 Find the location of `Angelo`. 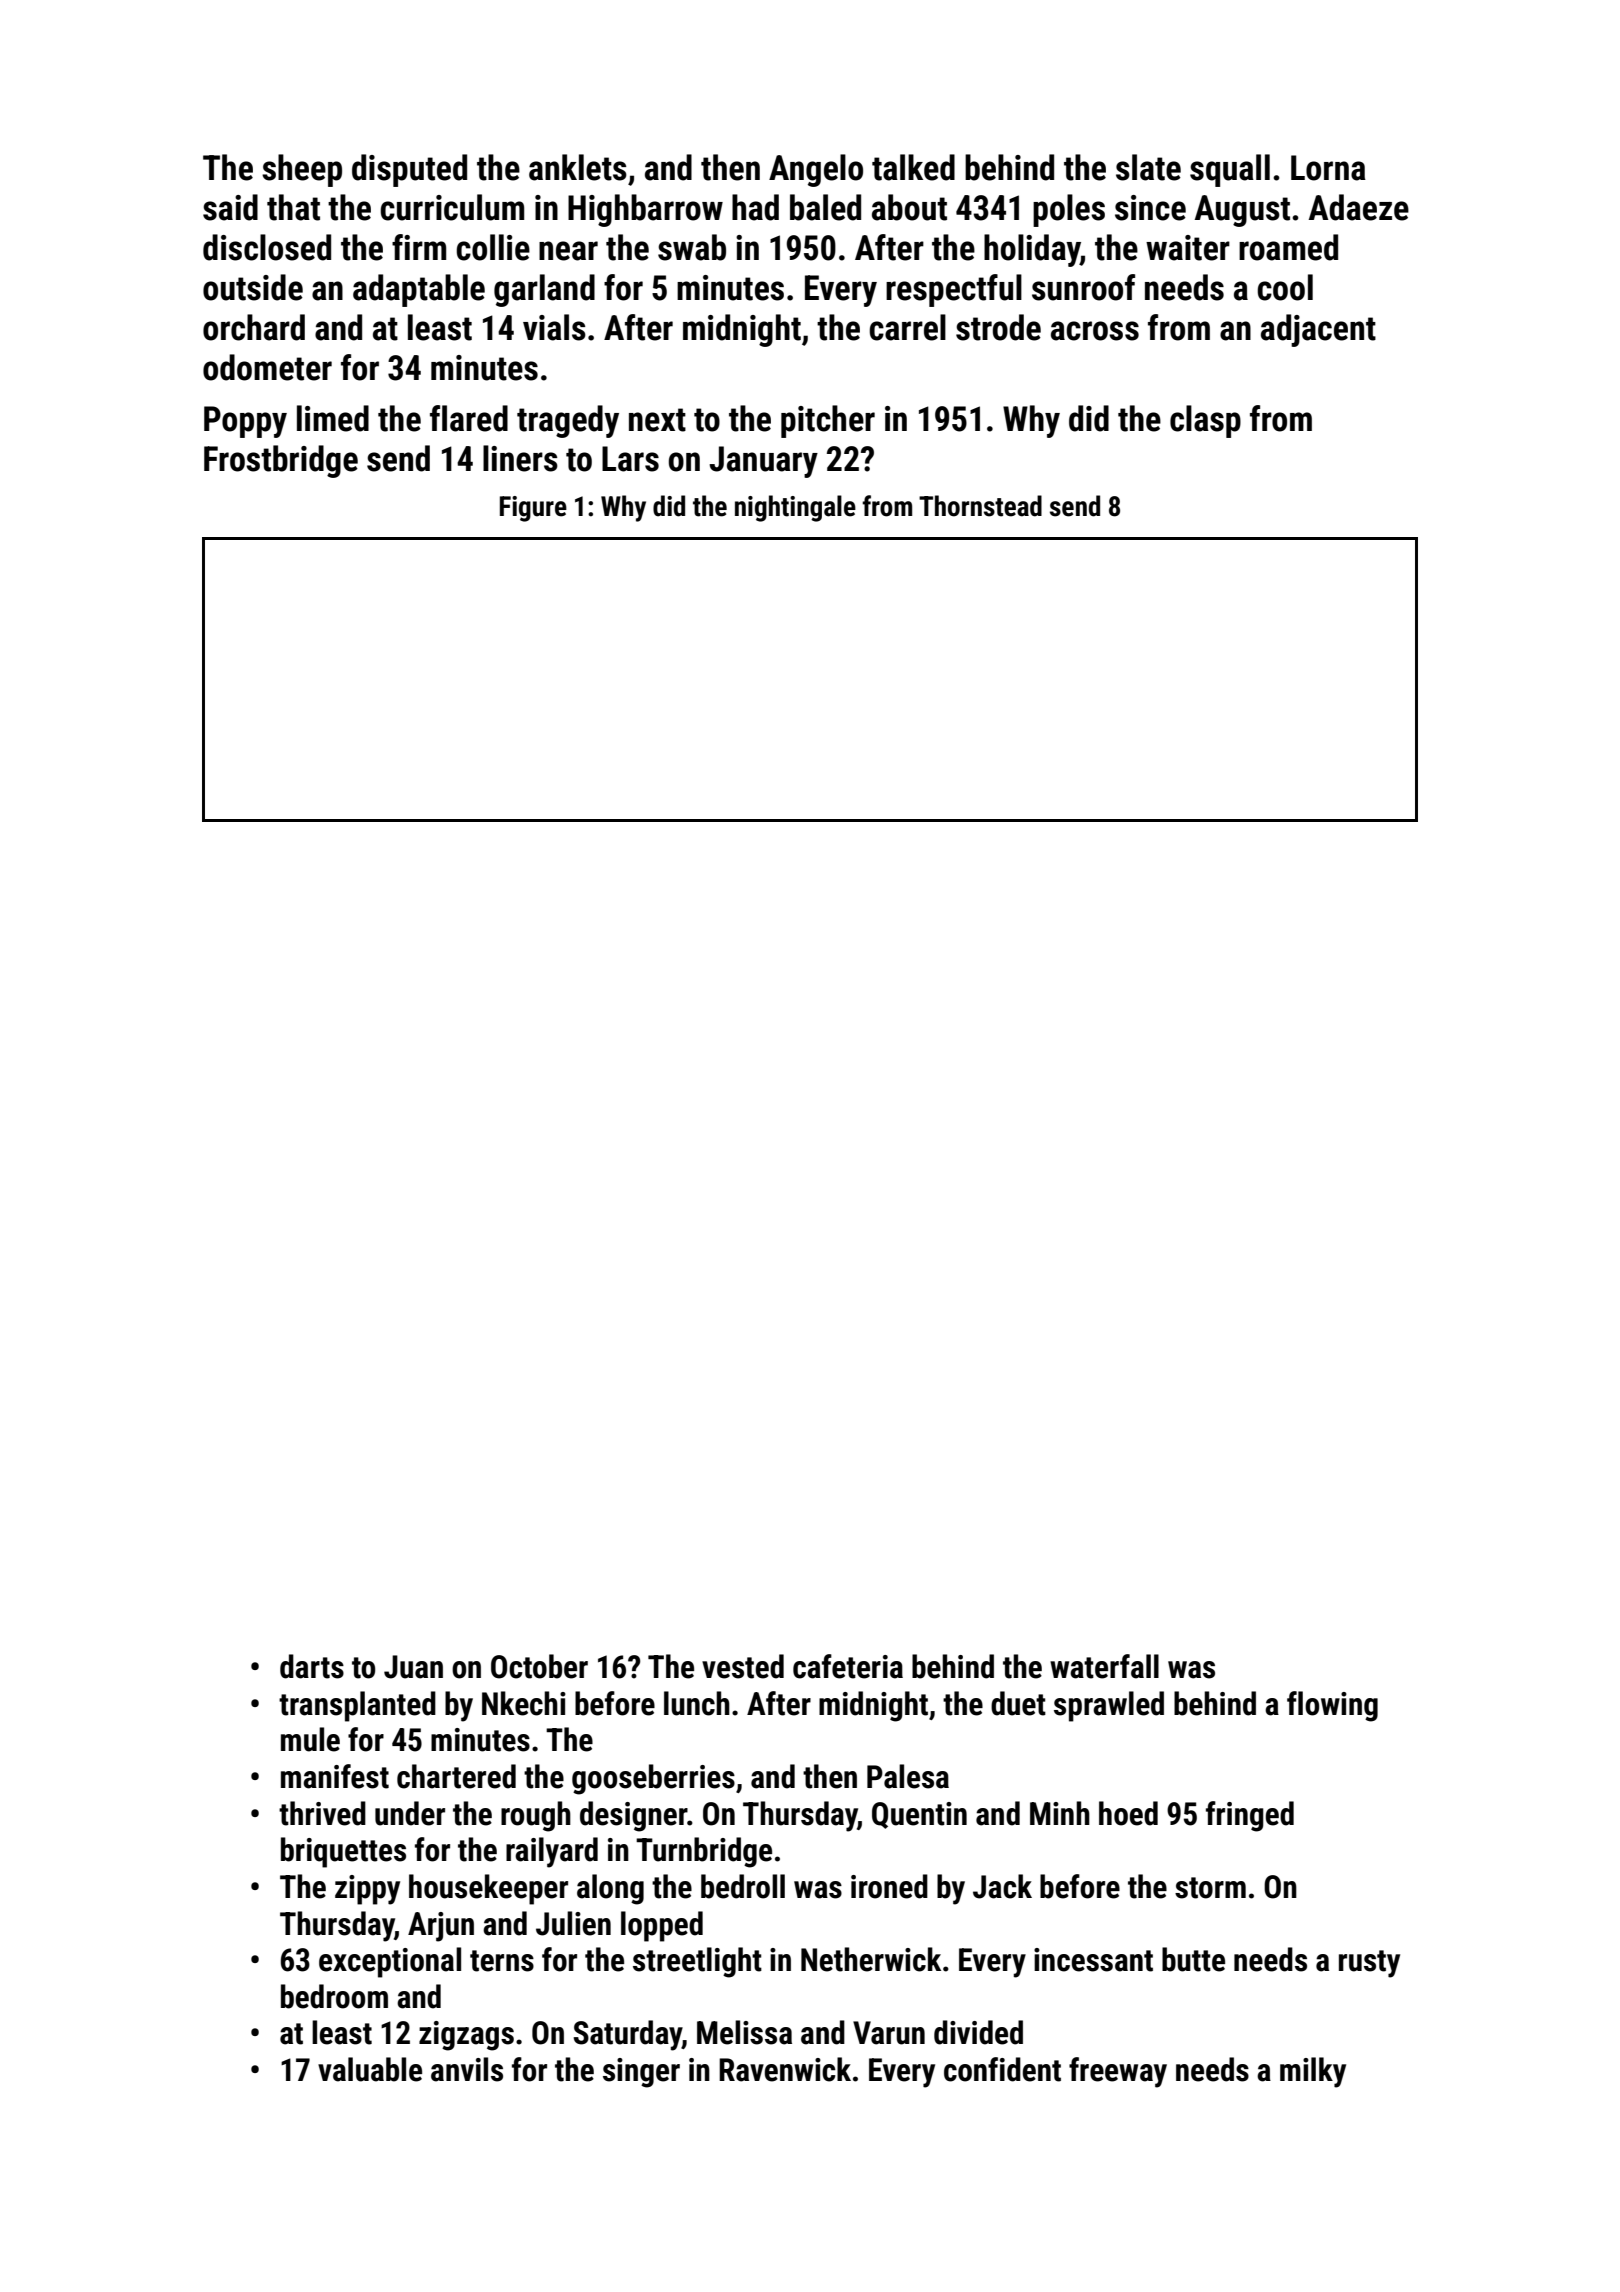

Angelo is located at coordinates (816, 170).
